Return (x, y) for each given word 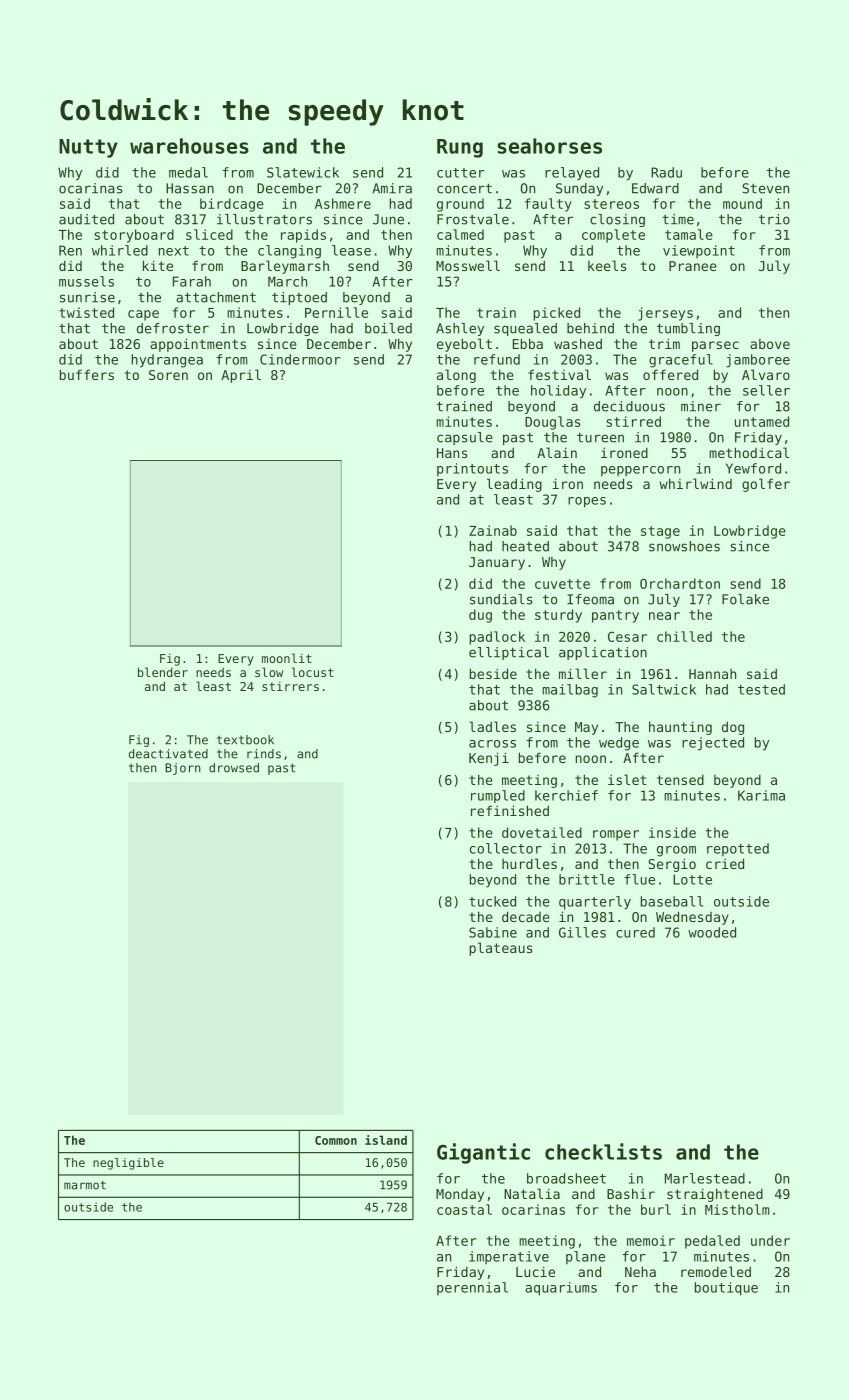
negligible (128, 1164)
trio (774, 219)
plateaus (500, 949)
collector (506, 848)
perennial (472, 1288)
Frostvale (473, 219)
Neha (640, 1271)
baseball (672, 901)
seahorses (549, 146)
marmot (85, 1185)
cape (143, 315)
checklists (603, 1151)
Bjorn (183, 769)
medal (188, 172)
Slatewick (303, 172)
